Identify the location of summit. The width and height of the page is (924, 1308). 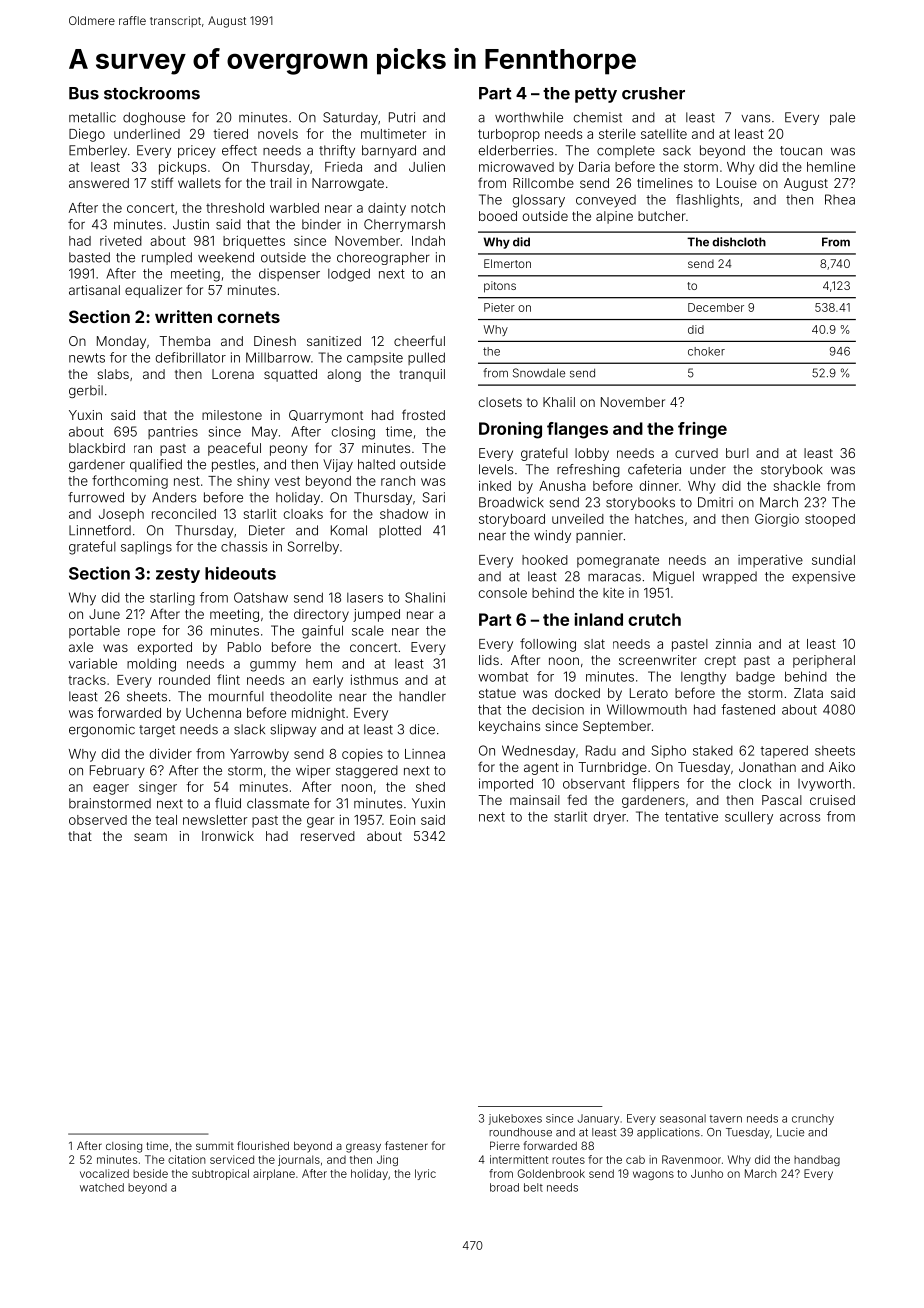
(215, 1146).
